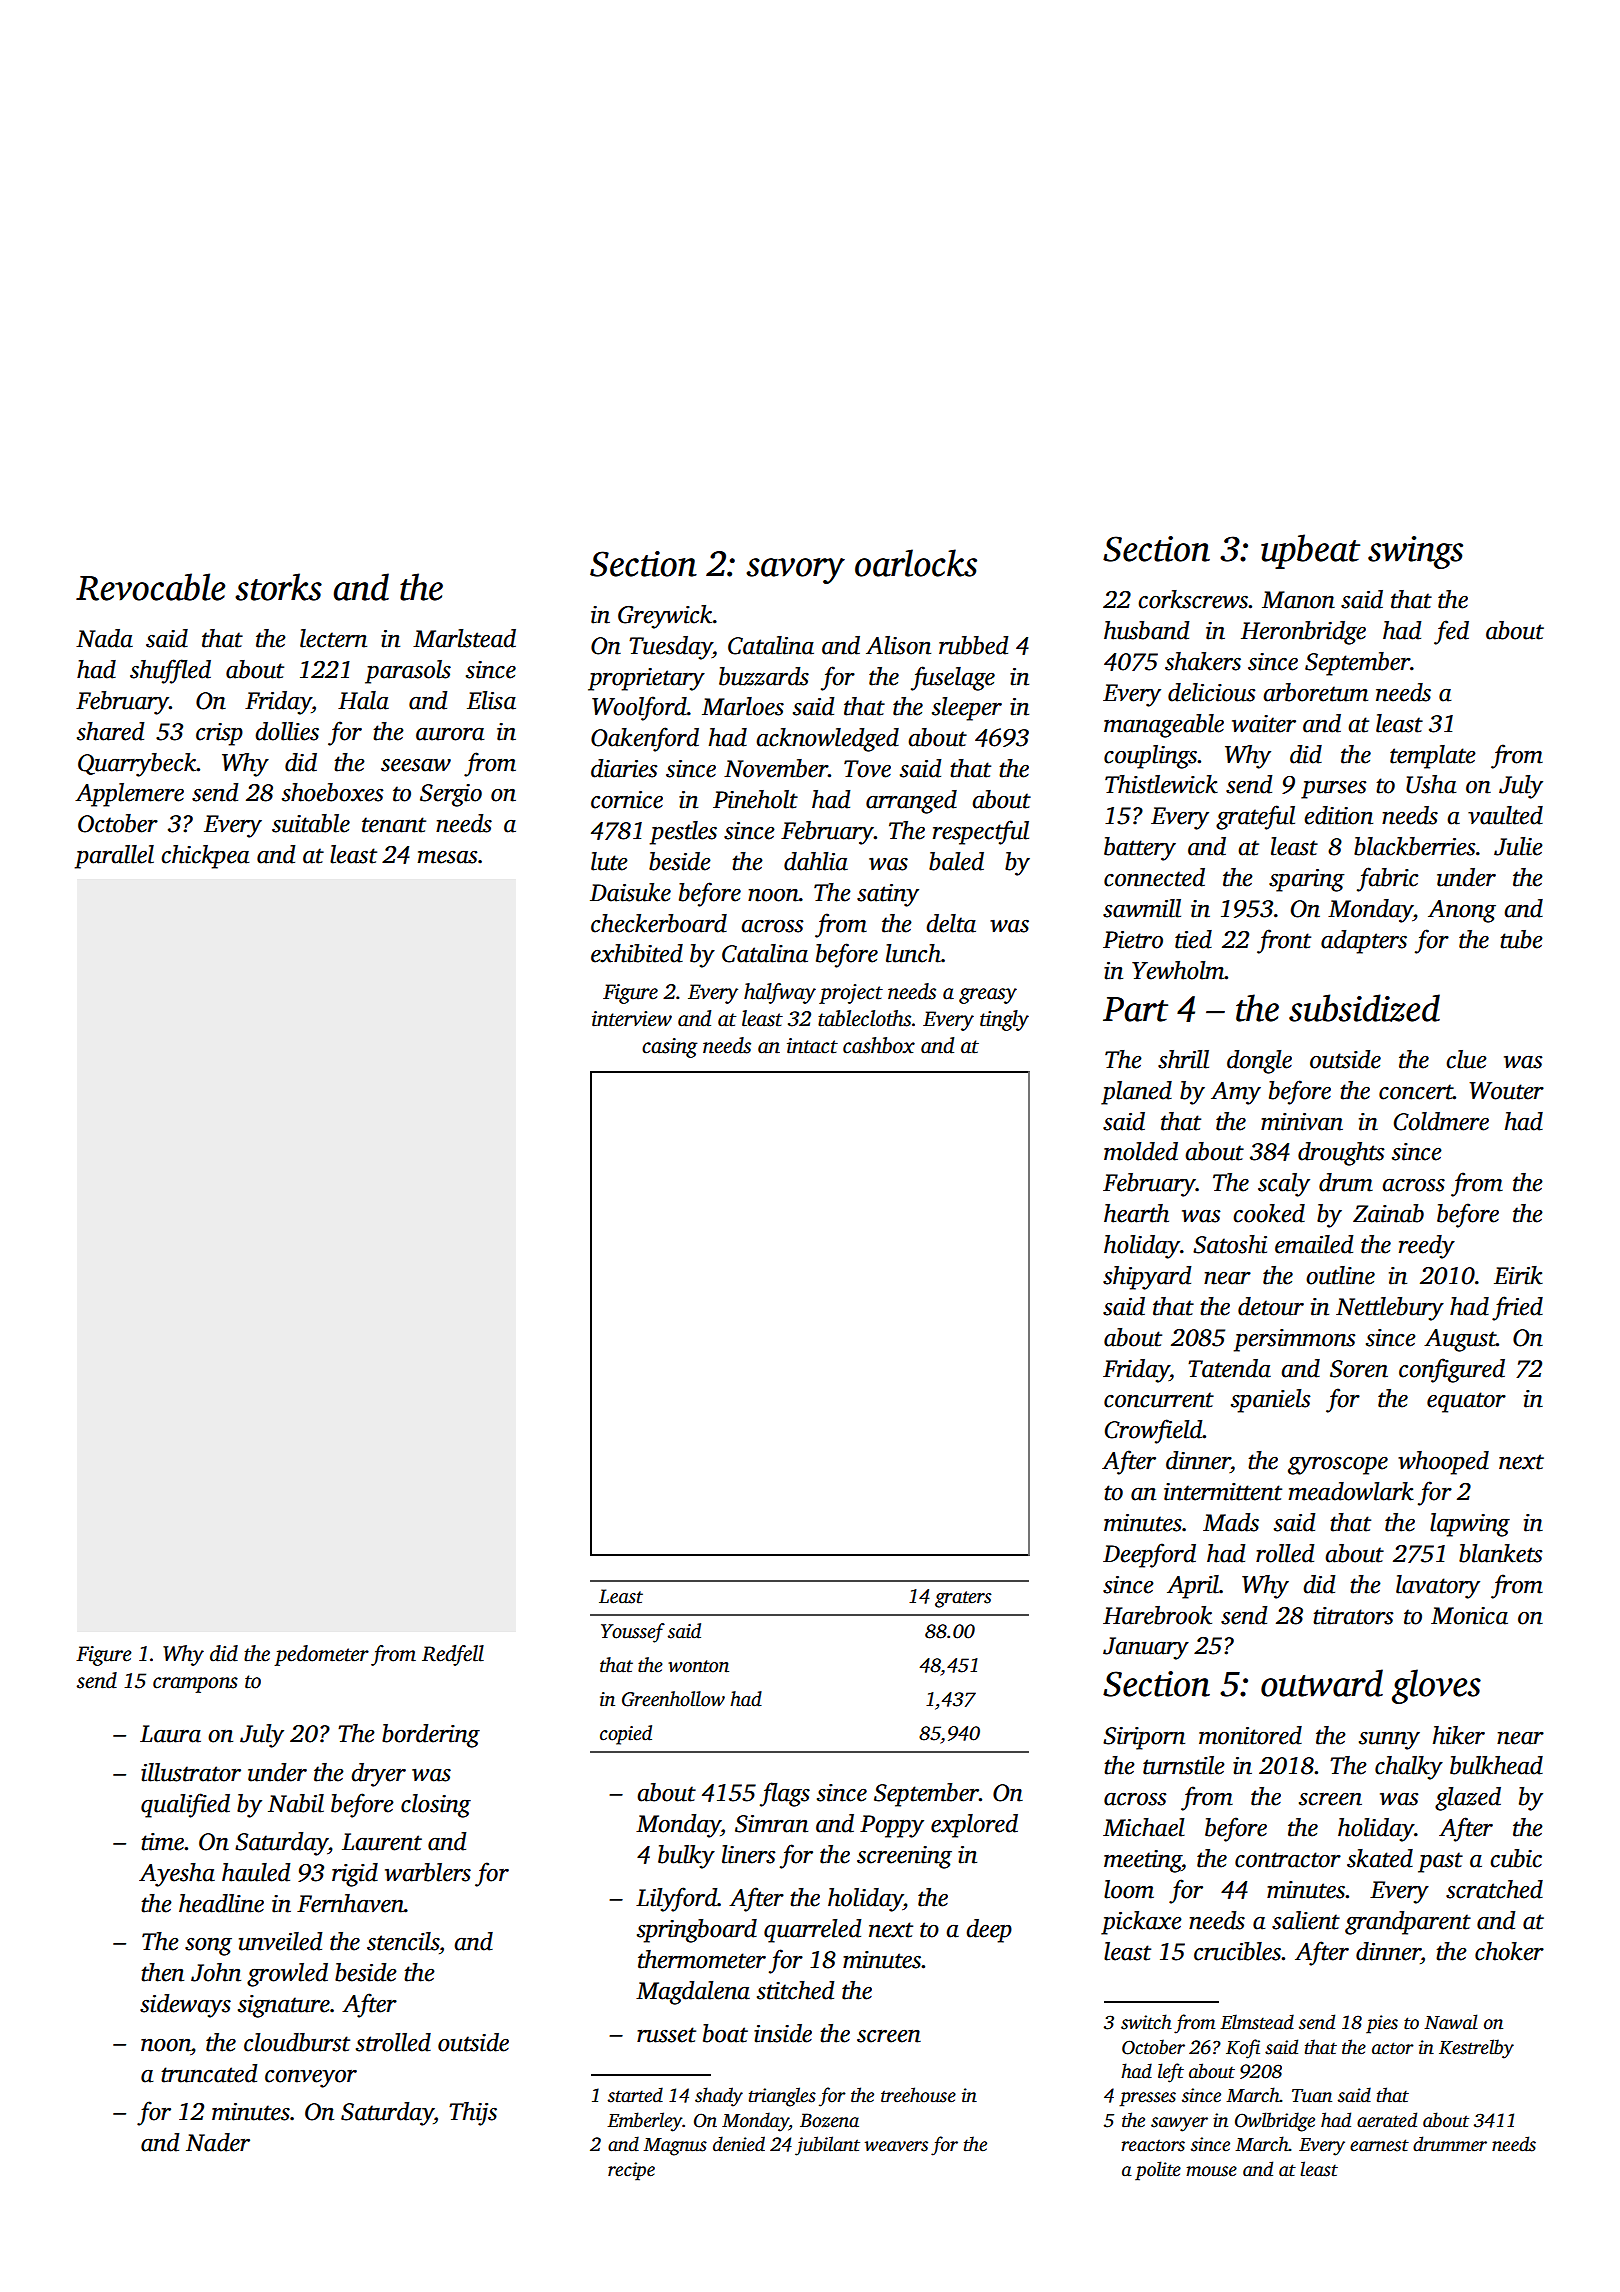 The image size is (1620, 2292). I want to click on flags, so click(785, 1794).
